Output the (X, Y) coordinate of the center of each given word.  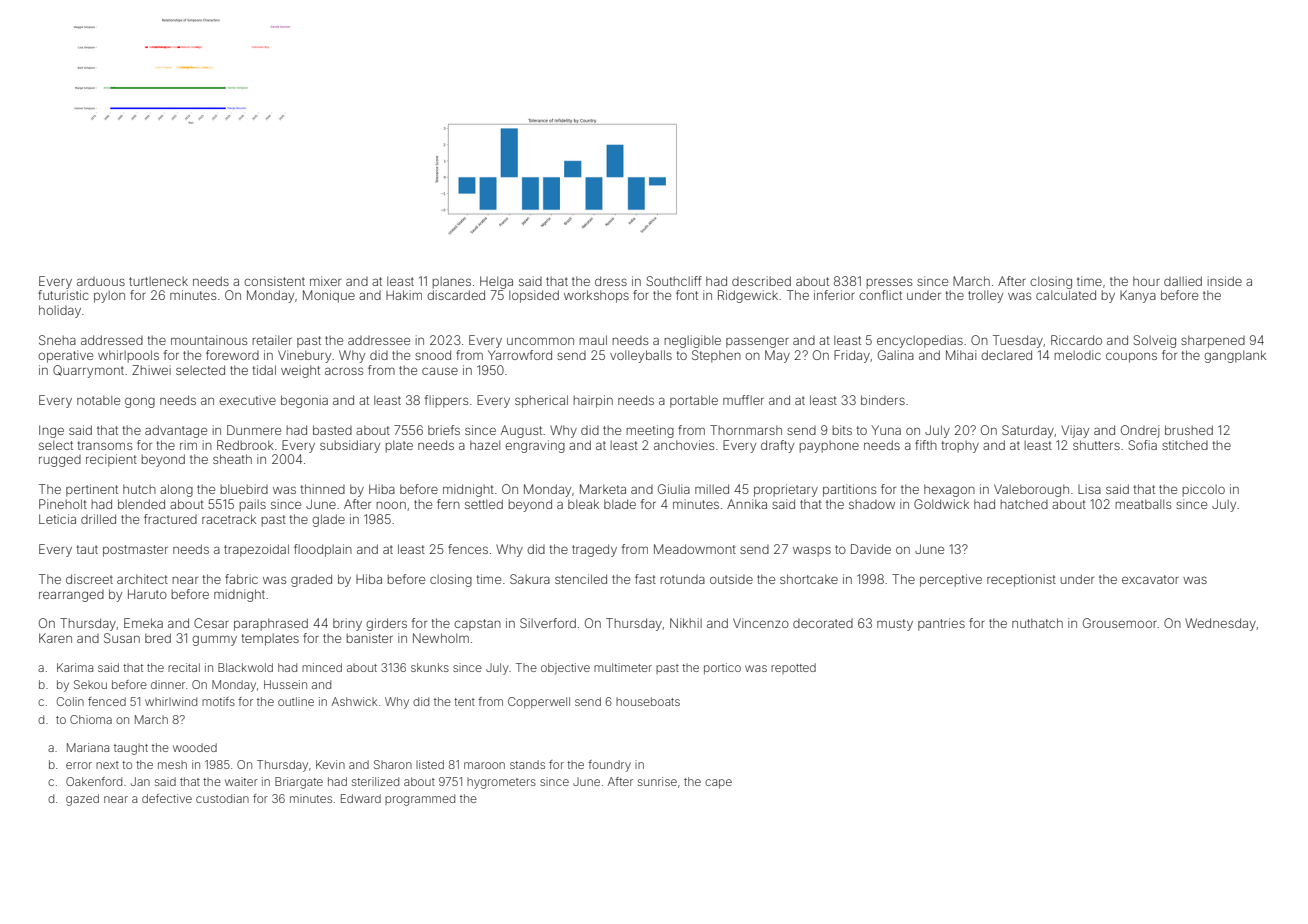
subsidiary (350, 446)
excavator (1150, 579)
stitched (1185, 445)
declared (1006, 355)
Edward (361, 798)
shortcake (809, 579)
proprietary (786, 490)
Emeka (143, 623)
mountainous (209, 340)
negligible (693, 341)
